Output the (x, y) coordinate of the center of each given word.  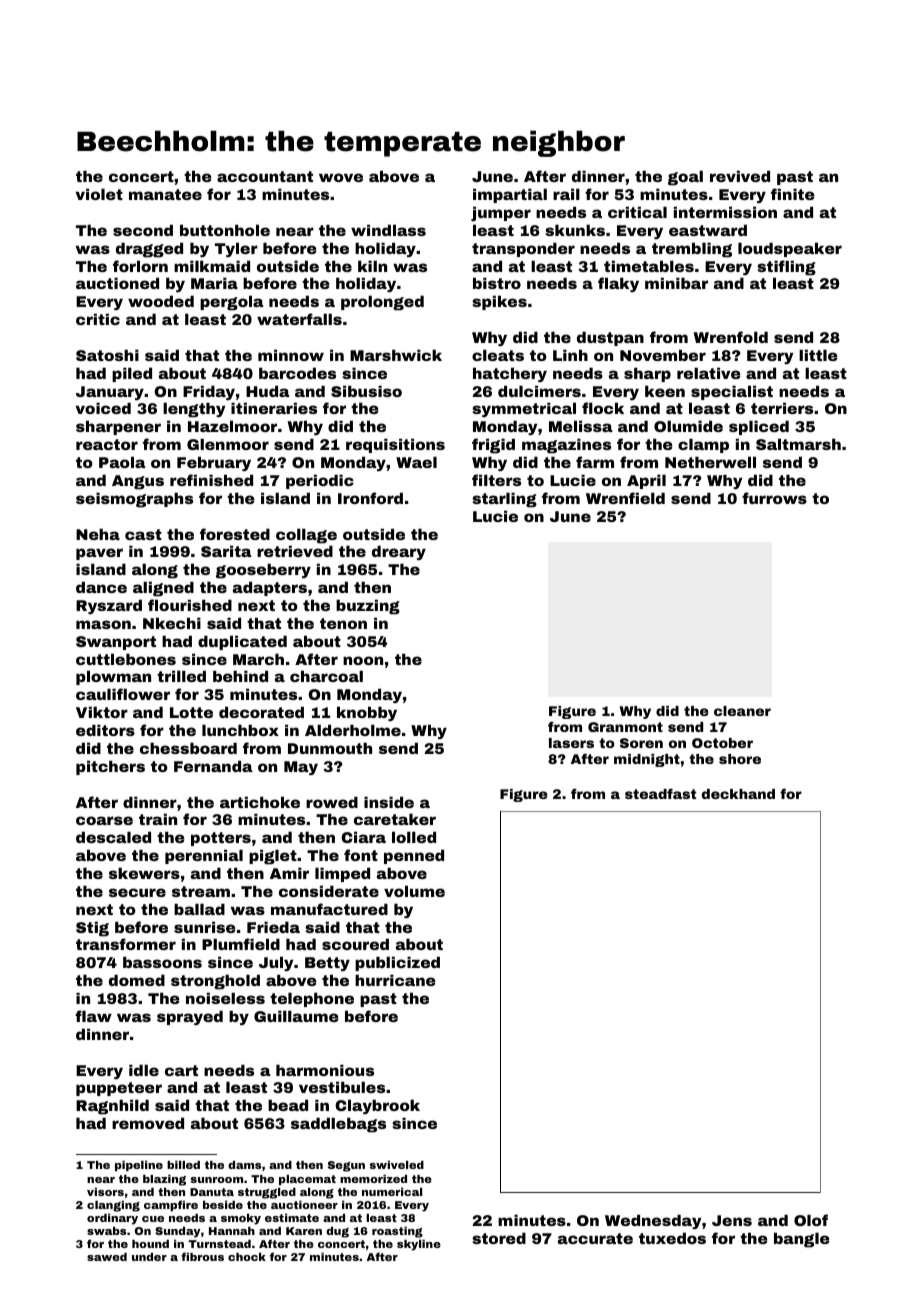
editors (105, 730)
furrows (774, 498)
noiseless (225, 998)
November (663, 355)
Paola (122, 462)
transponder (523, 249)
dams (244, 1165)
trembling (692, 250)
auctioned (117, 283)
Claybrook (377, 1106)
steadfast (661, 793)
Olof (811, 1220)
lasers (571, 743)
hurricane (395, 980)
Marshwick (396, 355)
